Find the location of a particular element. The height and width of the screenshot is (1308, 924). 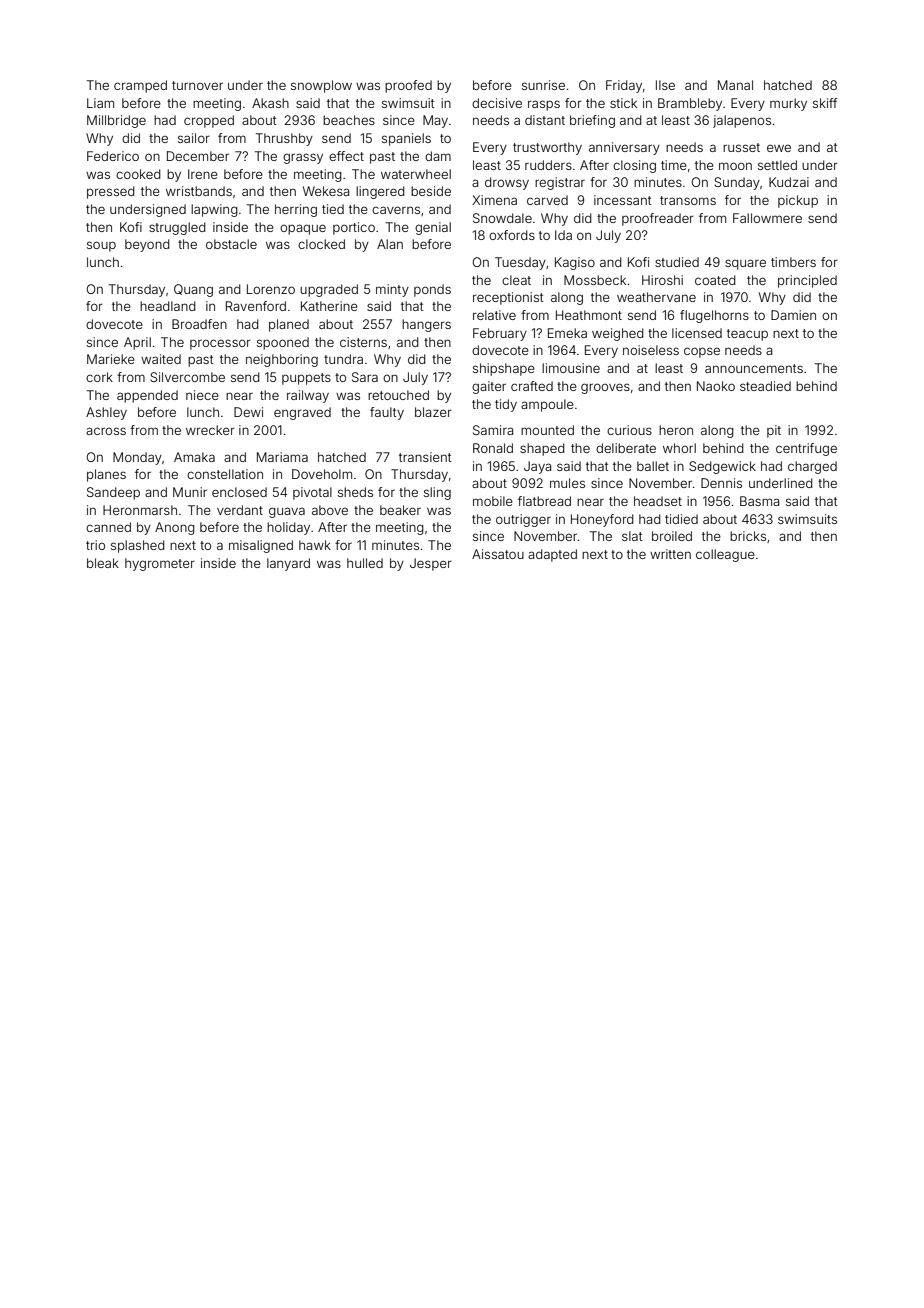

waterwheel is located at coordinates (416, 174).
